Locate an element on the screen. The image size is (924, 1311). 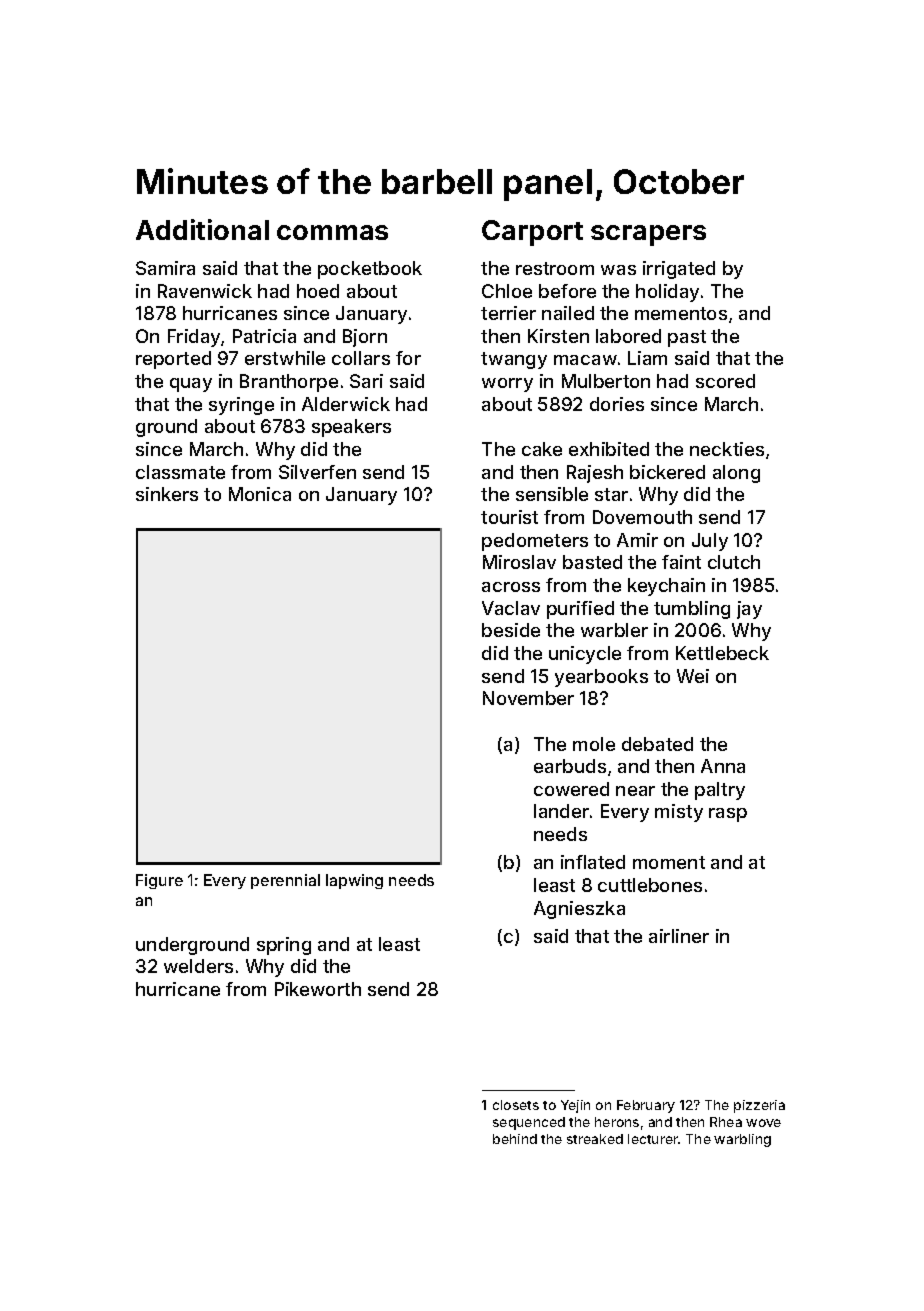
spring is located at coordinates (284, 946).
